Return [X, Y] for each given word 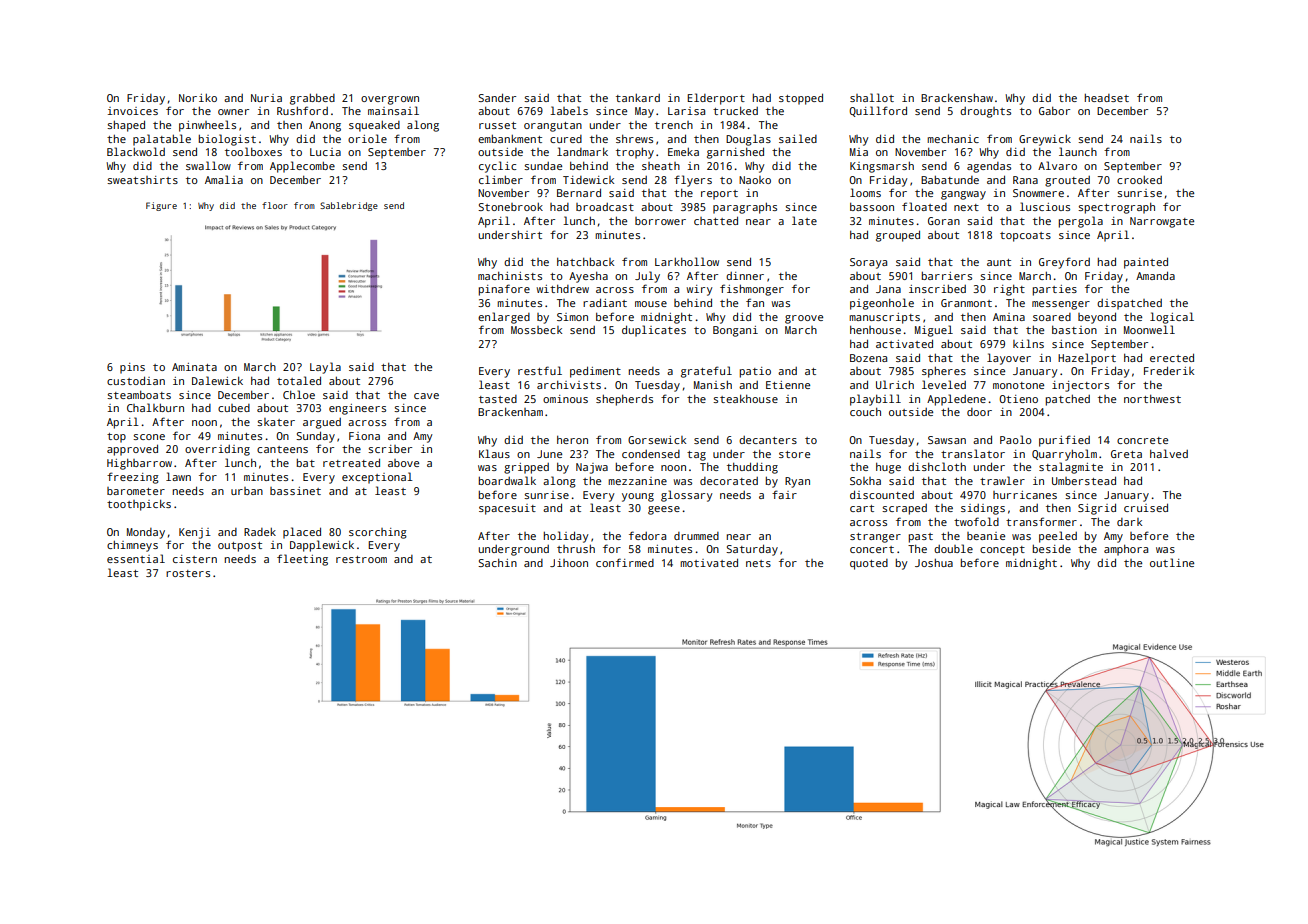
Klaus [494, 453]
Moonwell [1149, 329]
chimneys [132, 546]
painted [1146, 263]
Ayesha [588, 277]
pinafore [504, 290]
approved [132, 450]
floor [275, 205]
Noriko [198, 98]
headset [1107, 98]
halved [1169, 453]
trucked [735, 111]
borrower [660, 221]
